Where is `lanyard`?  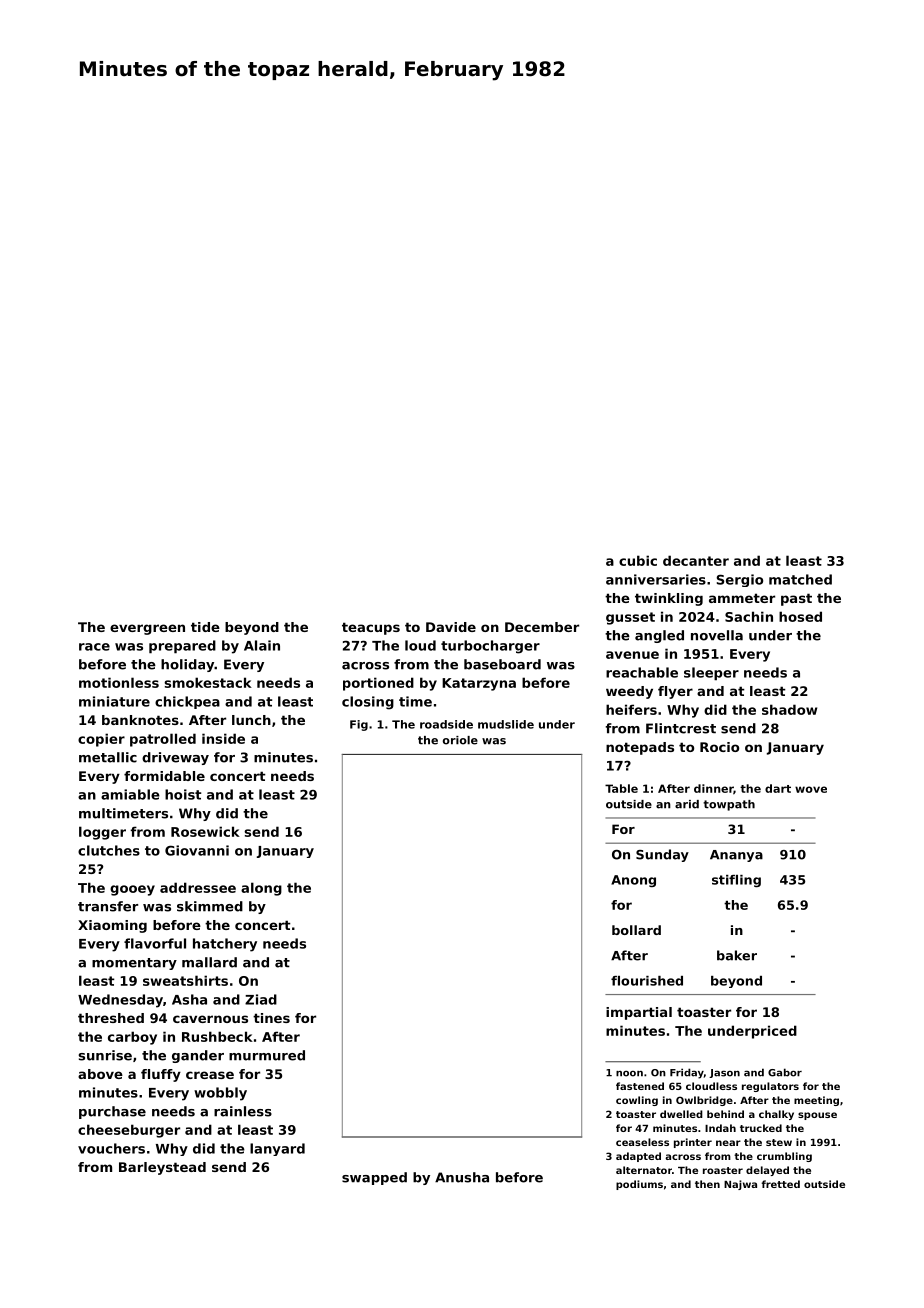 lanyard is located at coordinates (277, 1149).
